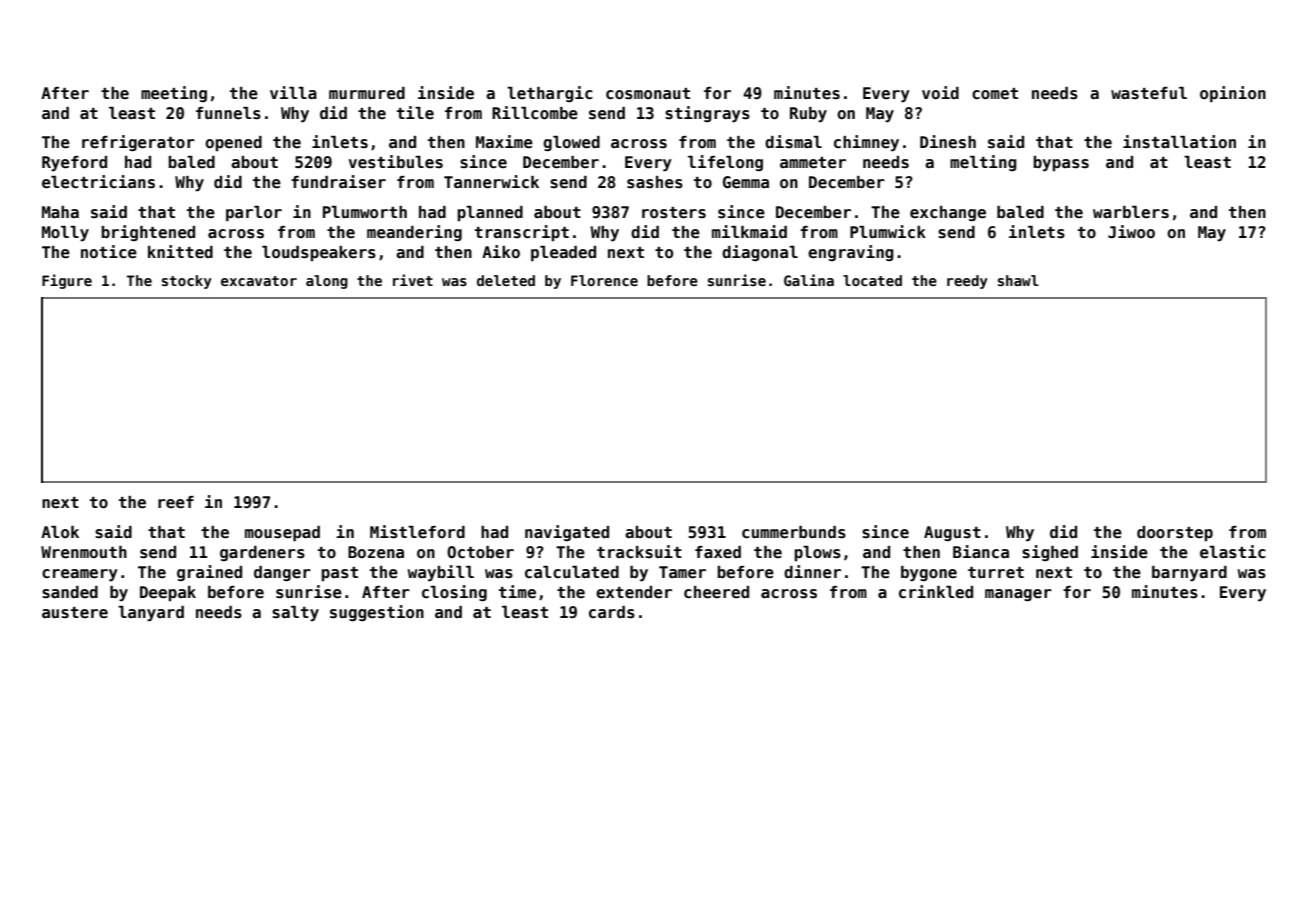  Describe the element at coordinates (80, 575) in the screenshot. I see `creamery` at that location.
